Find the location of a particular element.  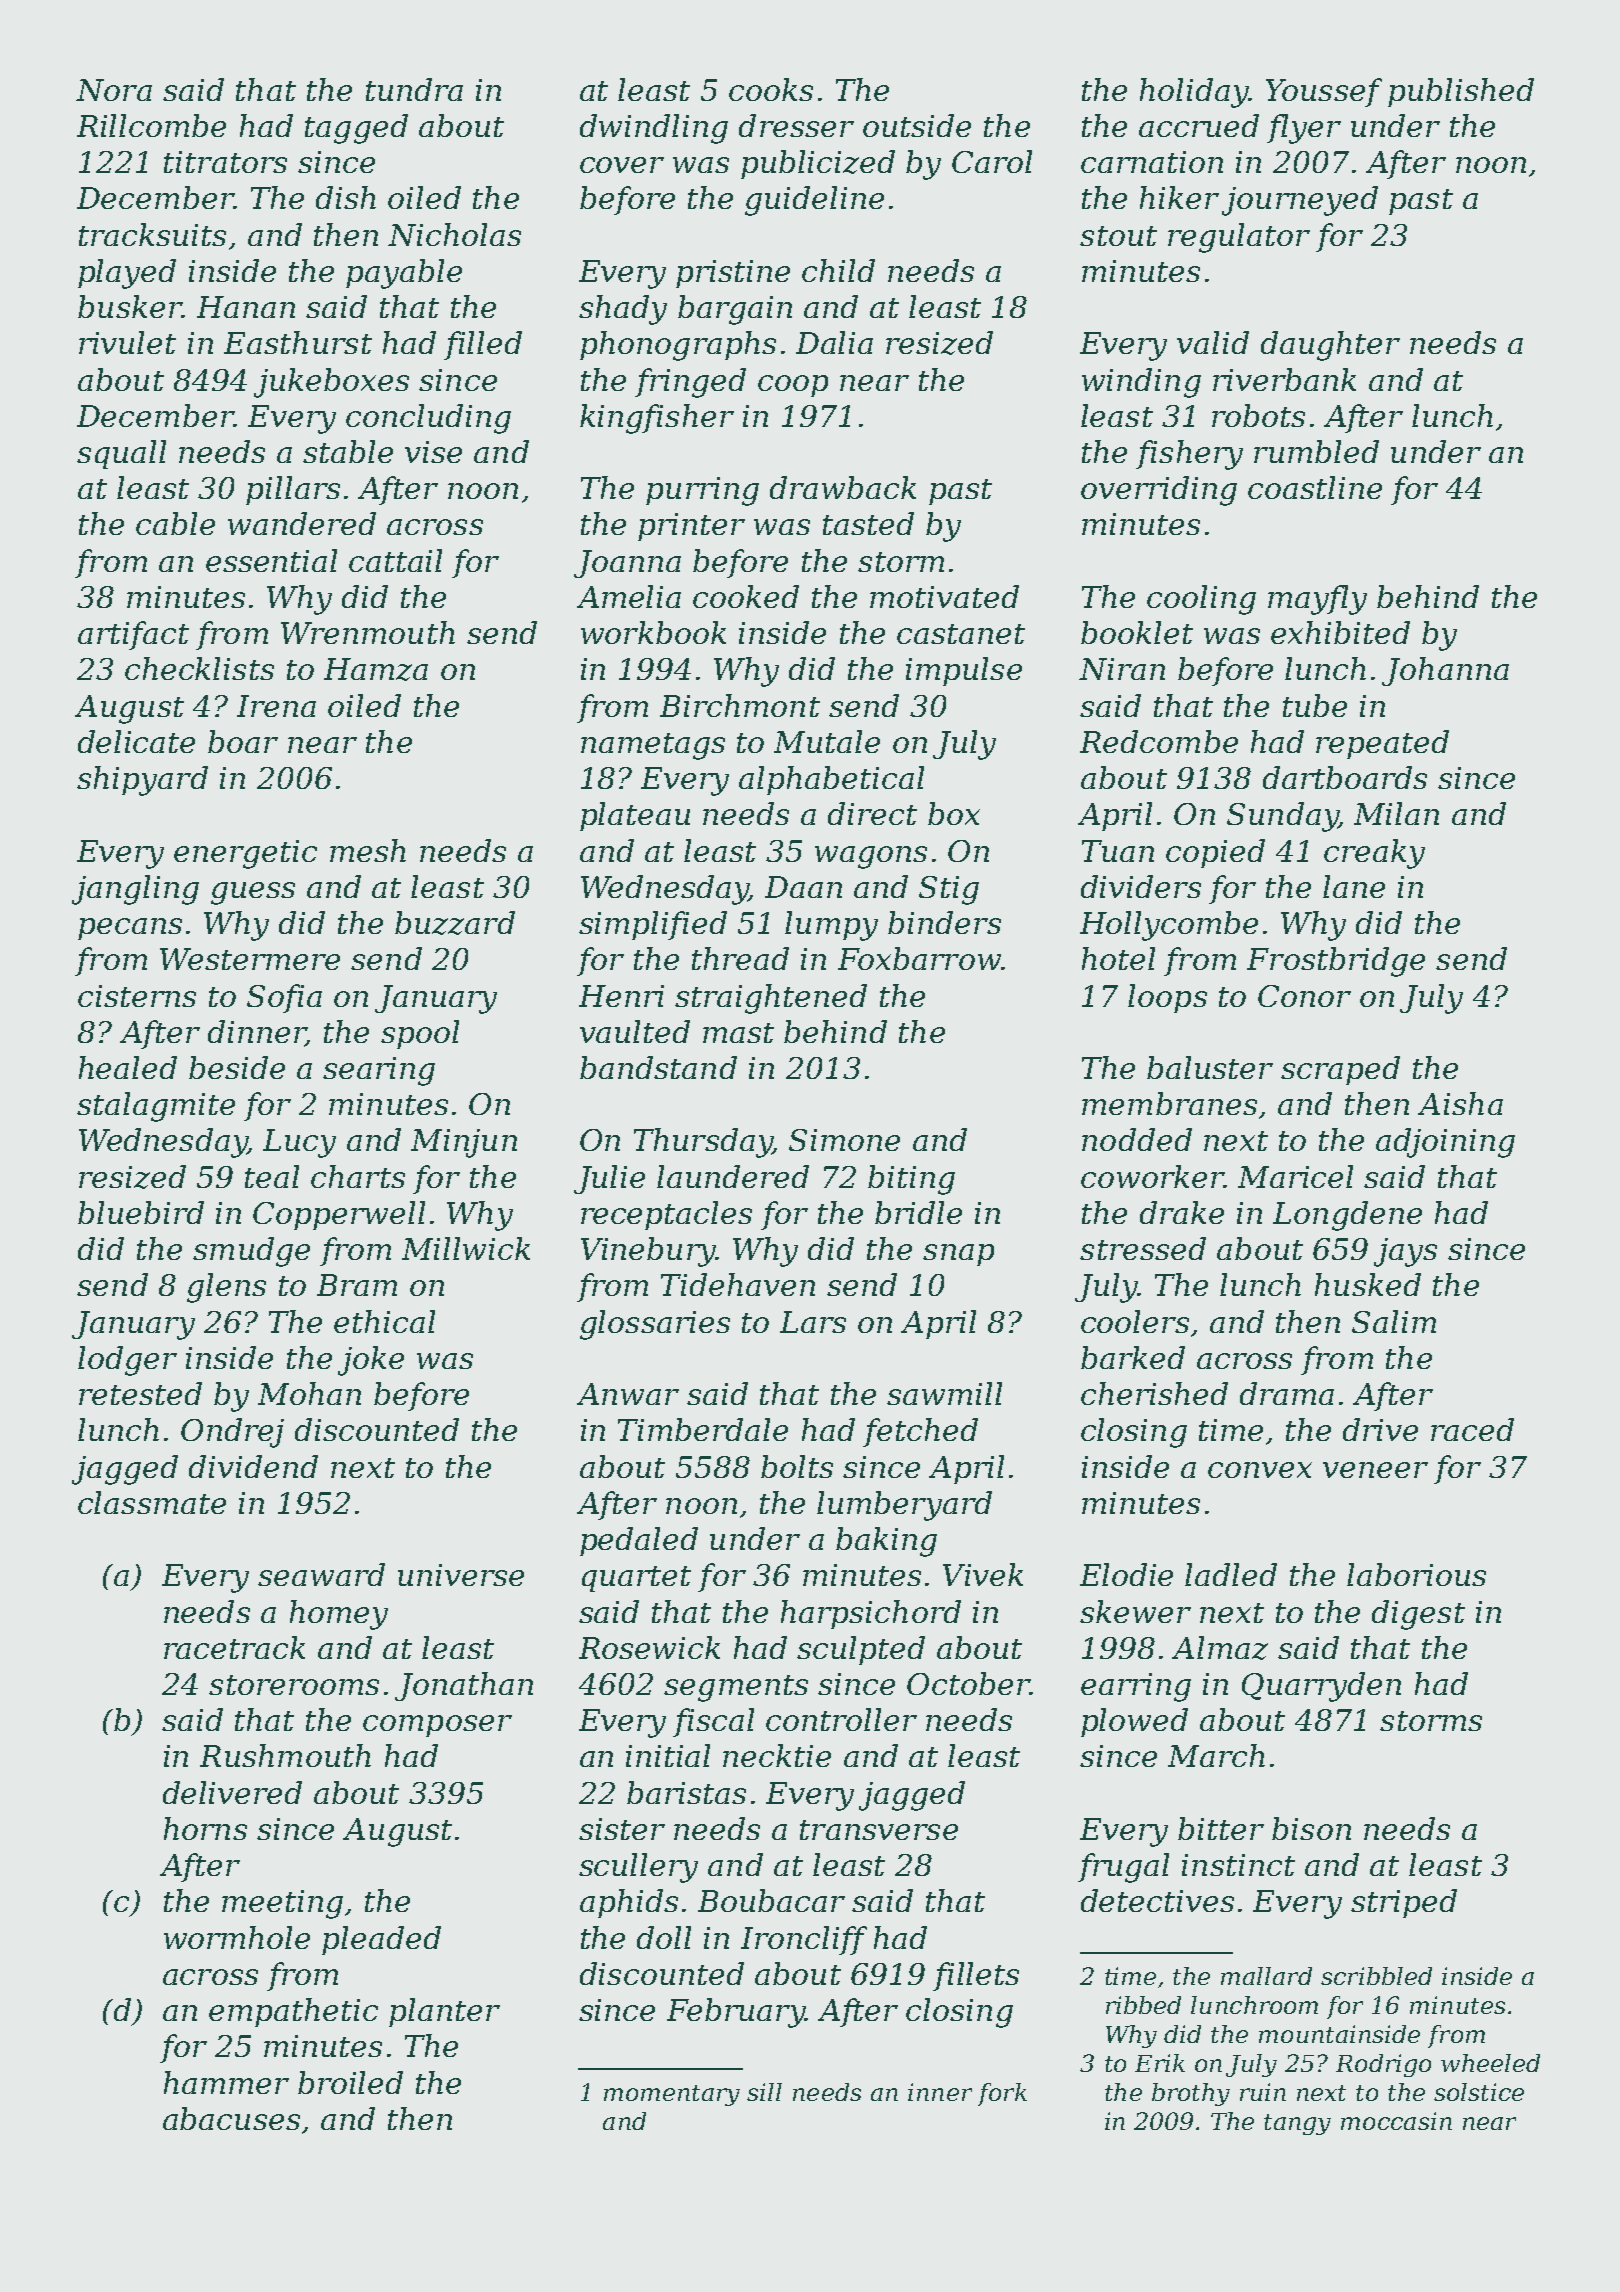

tundra is located at coordinates (414, 89).
